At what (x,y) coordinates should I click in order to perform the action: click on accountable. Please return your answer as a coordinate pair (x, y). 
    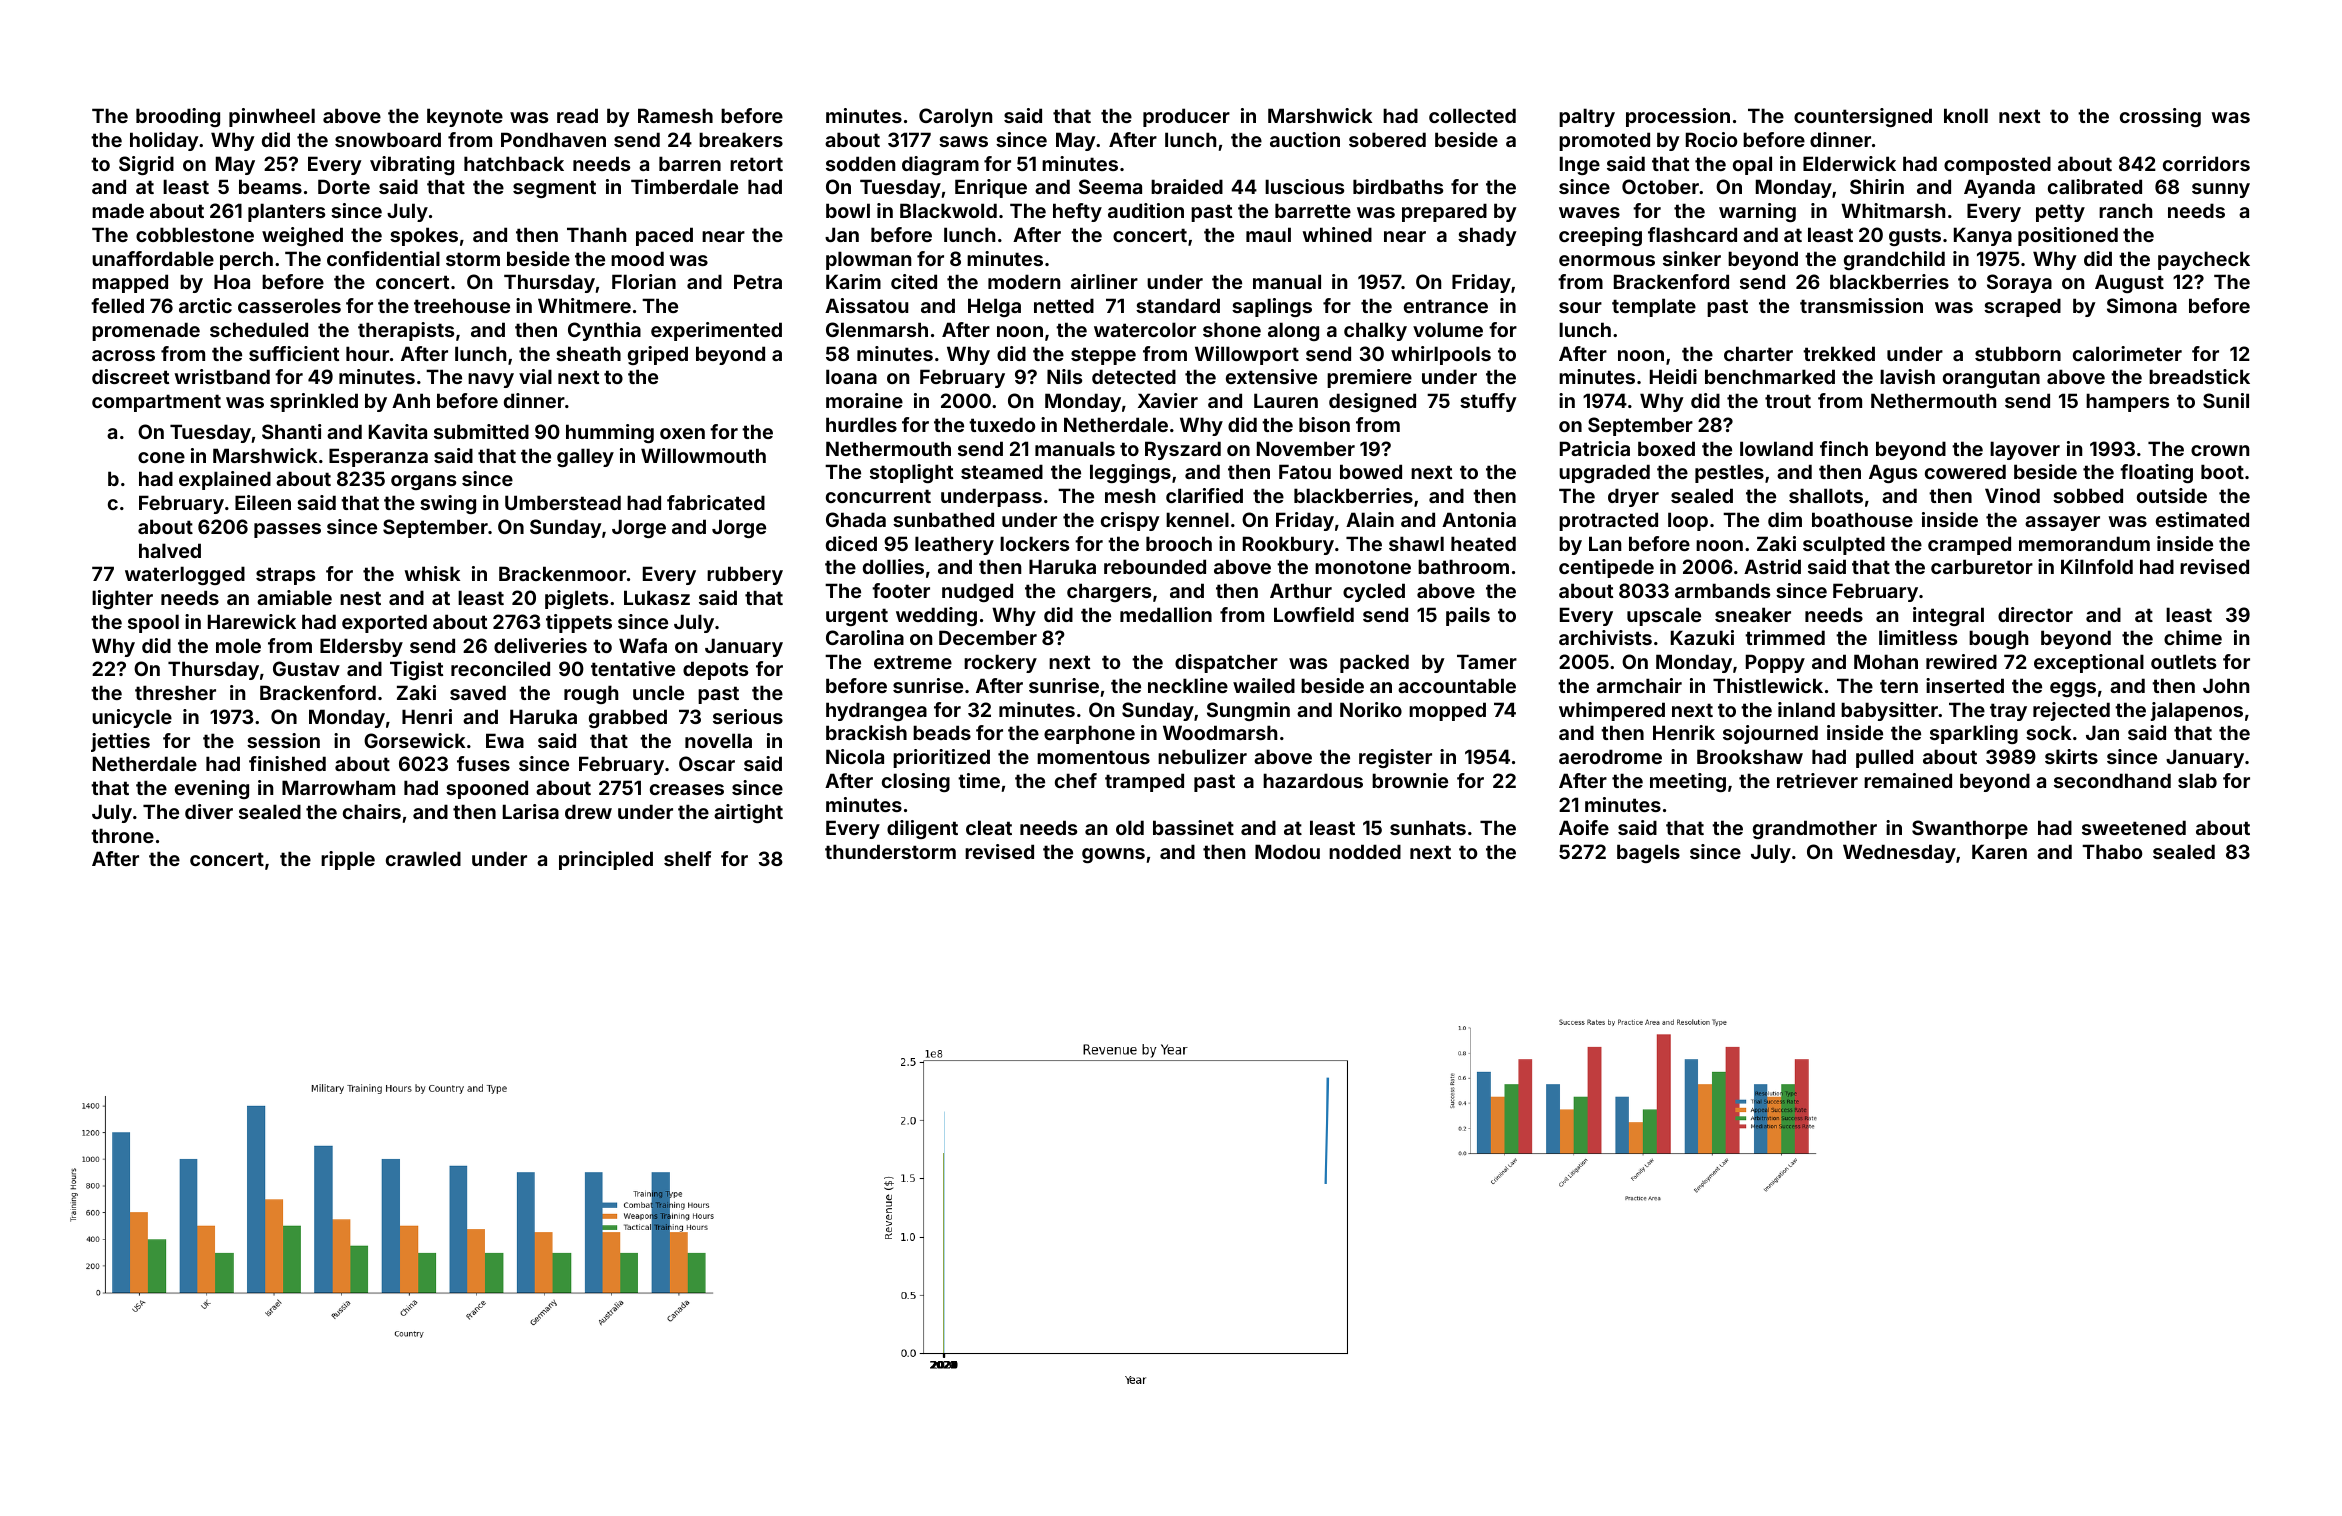
    Looking at the image, I should click on (1457, 685).
